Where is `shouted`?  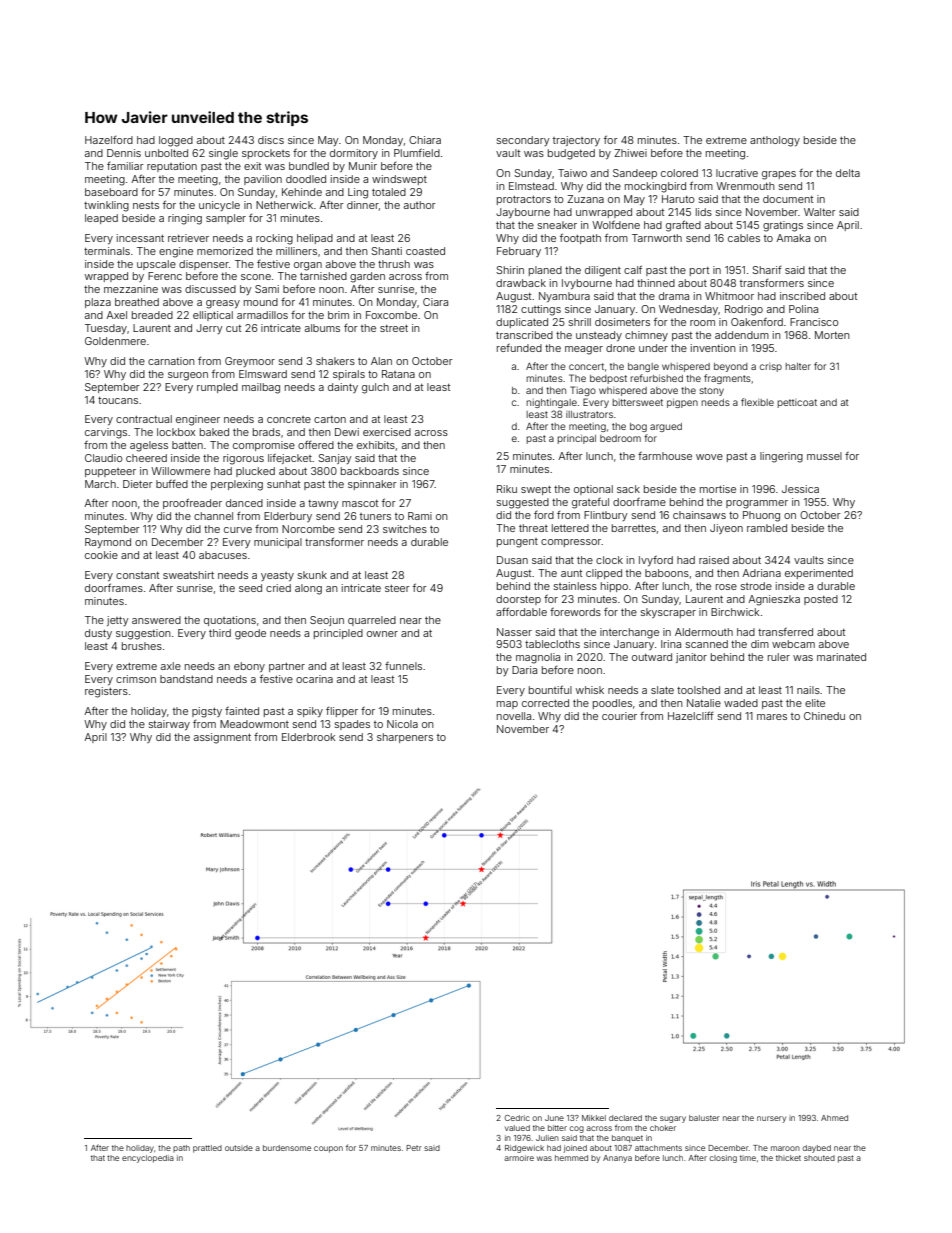 shouted is located at coordinates (819, 1158).
